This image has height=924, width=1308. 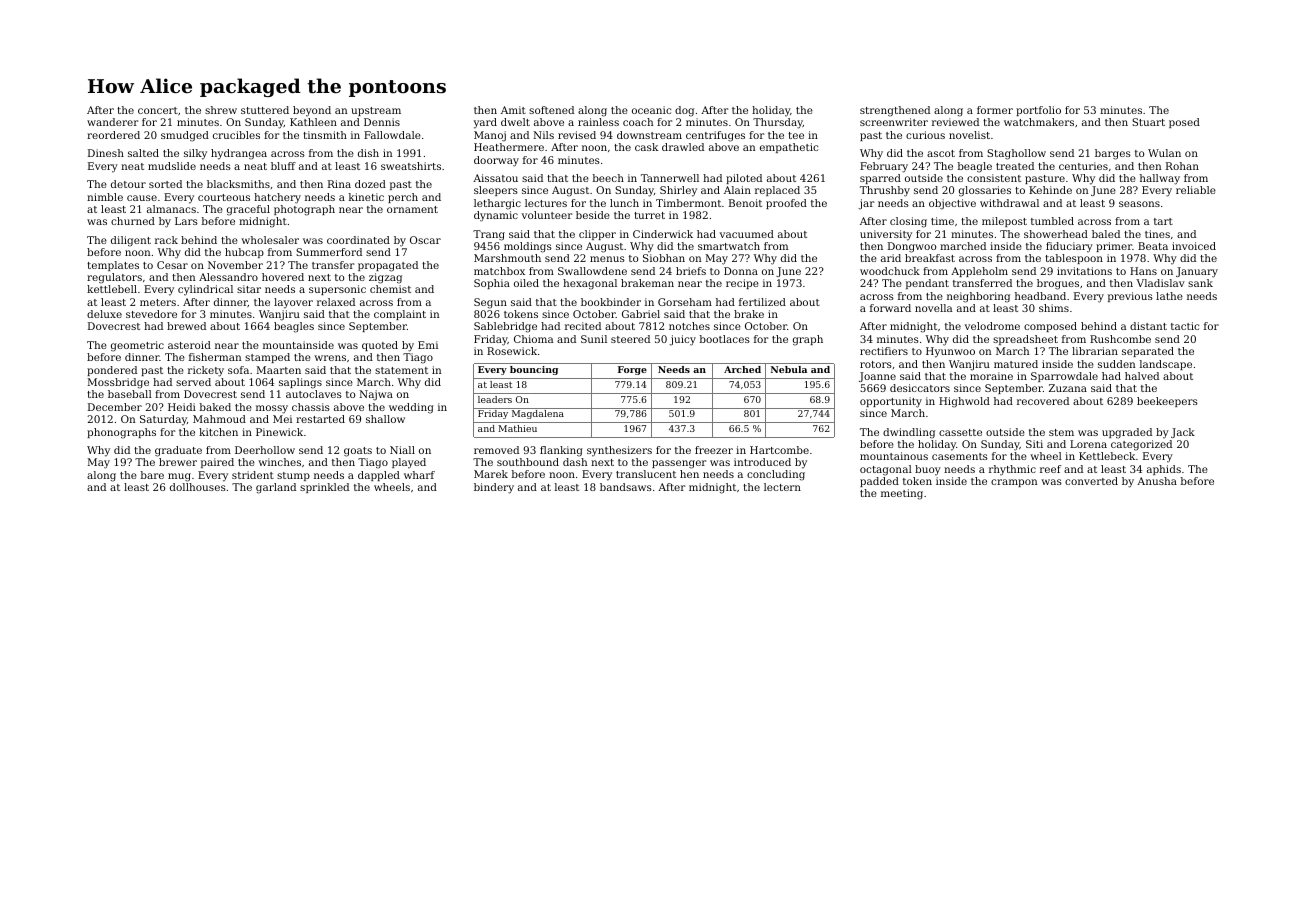 I want to click on crucibles, so click(x=236, y=135).
